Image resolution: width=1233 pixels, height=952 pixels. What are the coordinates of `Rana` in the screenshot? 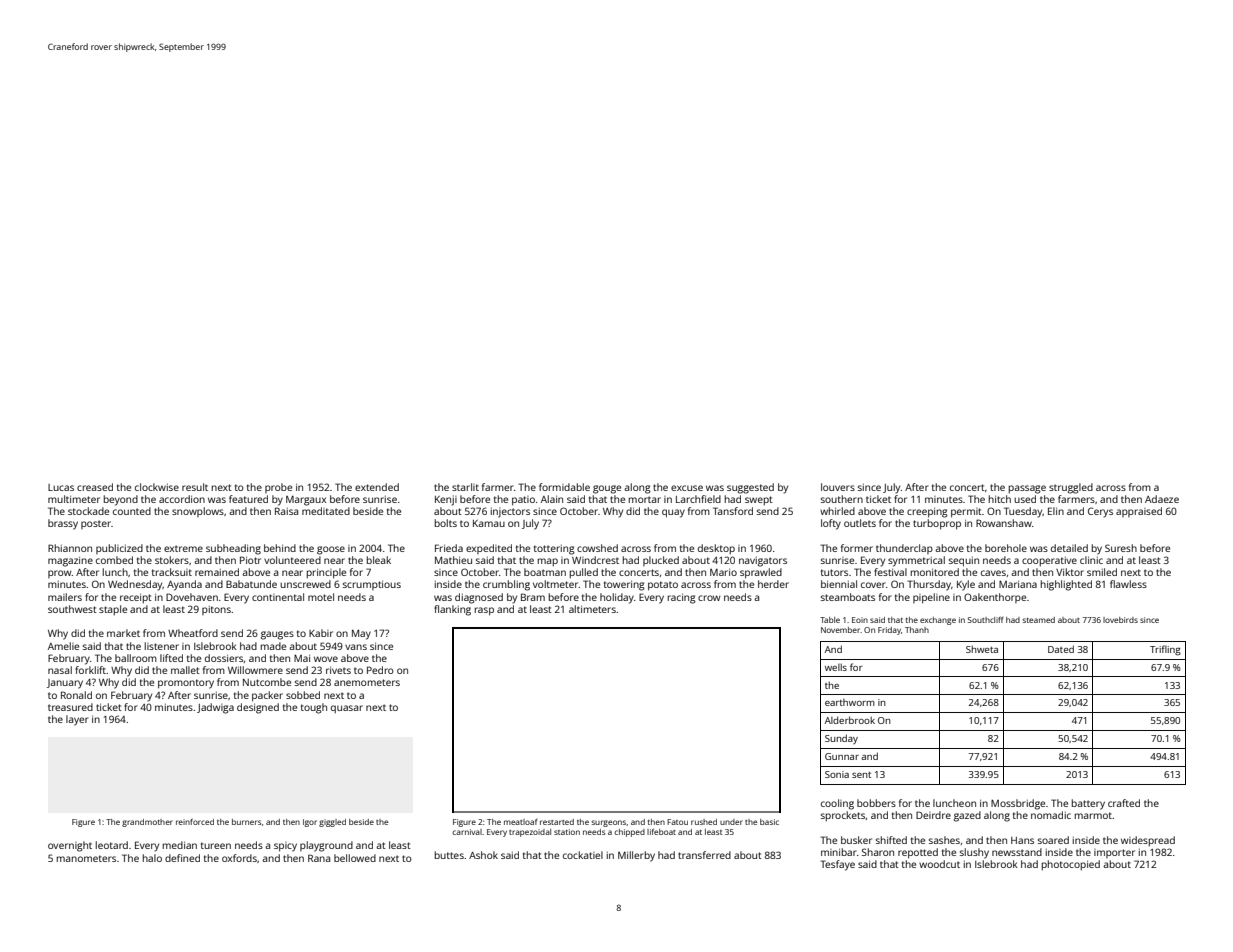 It's located at (319, 858).
